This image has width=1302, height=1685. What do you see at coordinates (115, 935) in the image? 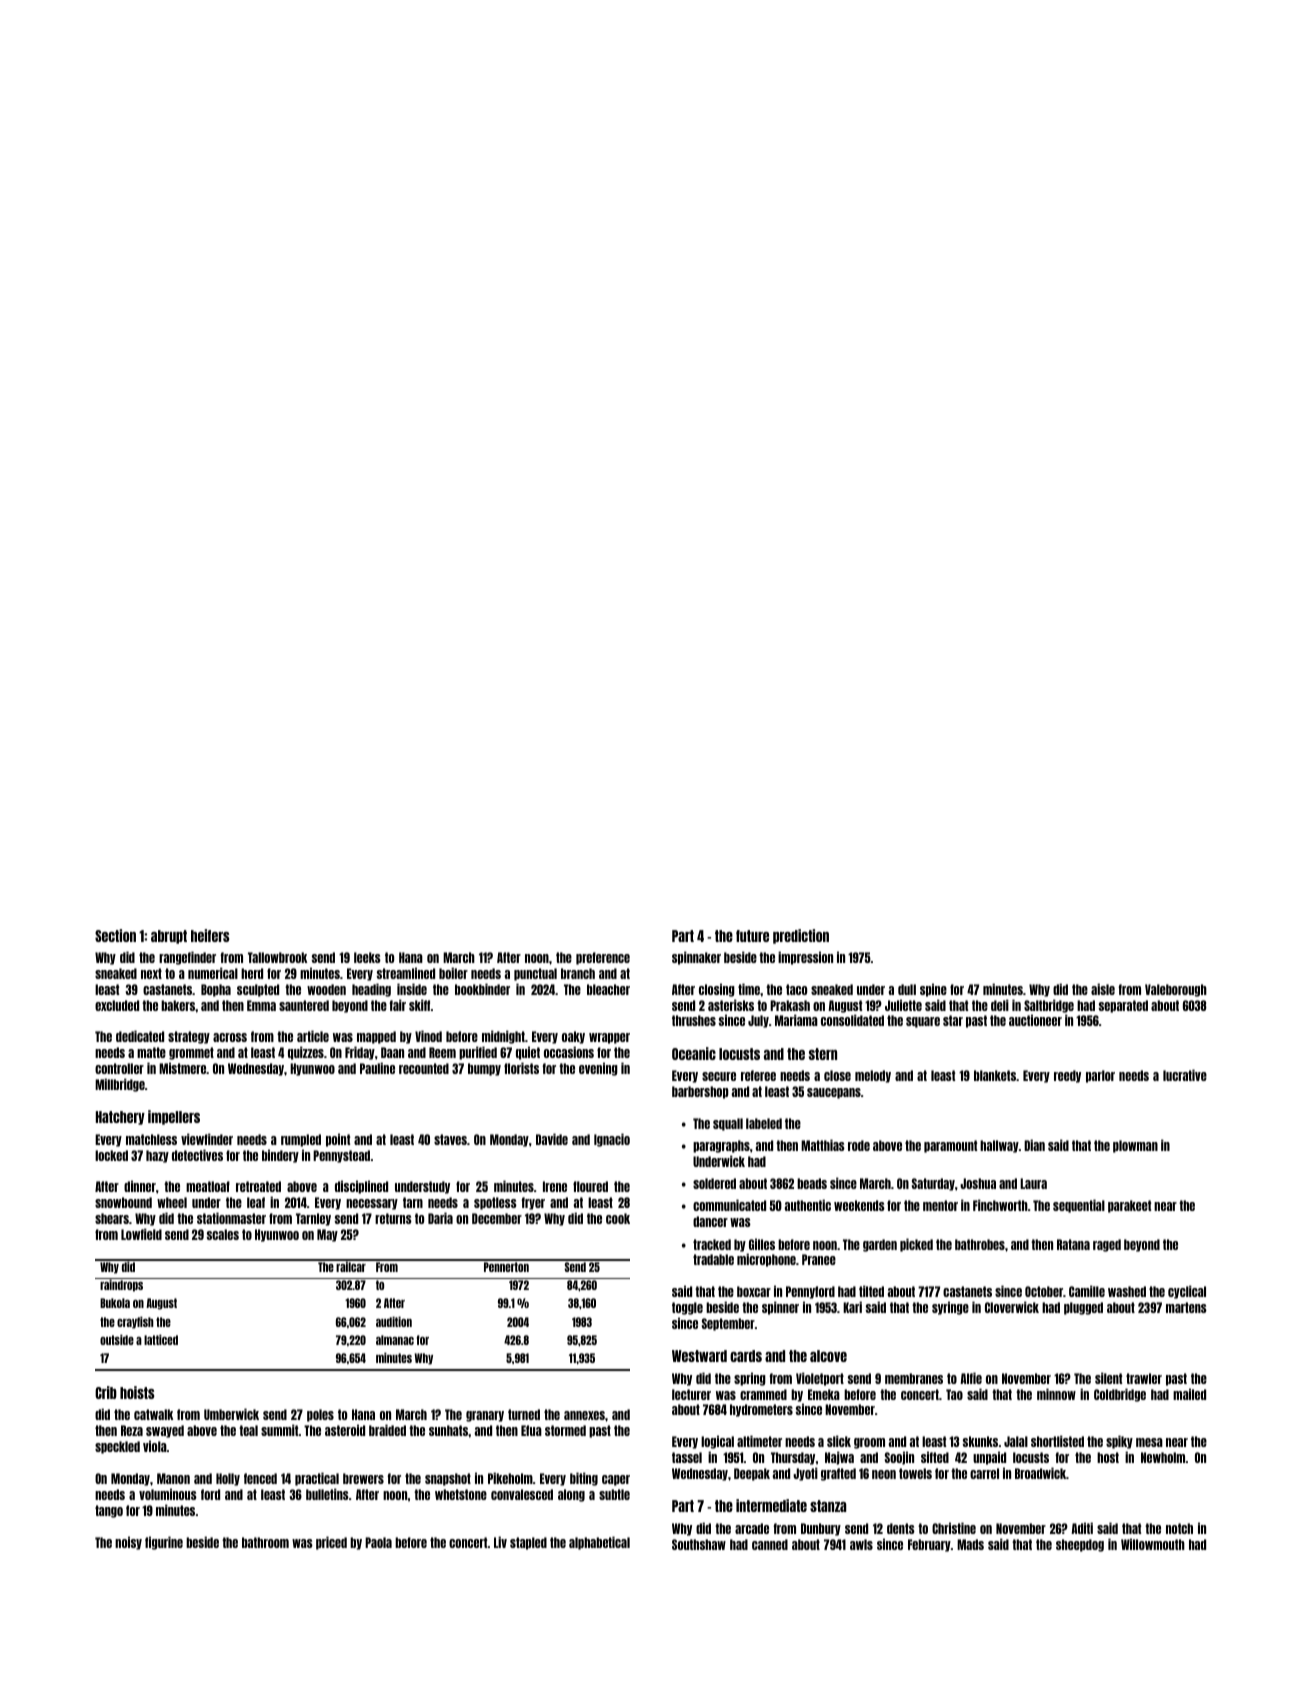
I see `Section` at bounding box center [115, 935].
